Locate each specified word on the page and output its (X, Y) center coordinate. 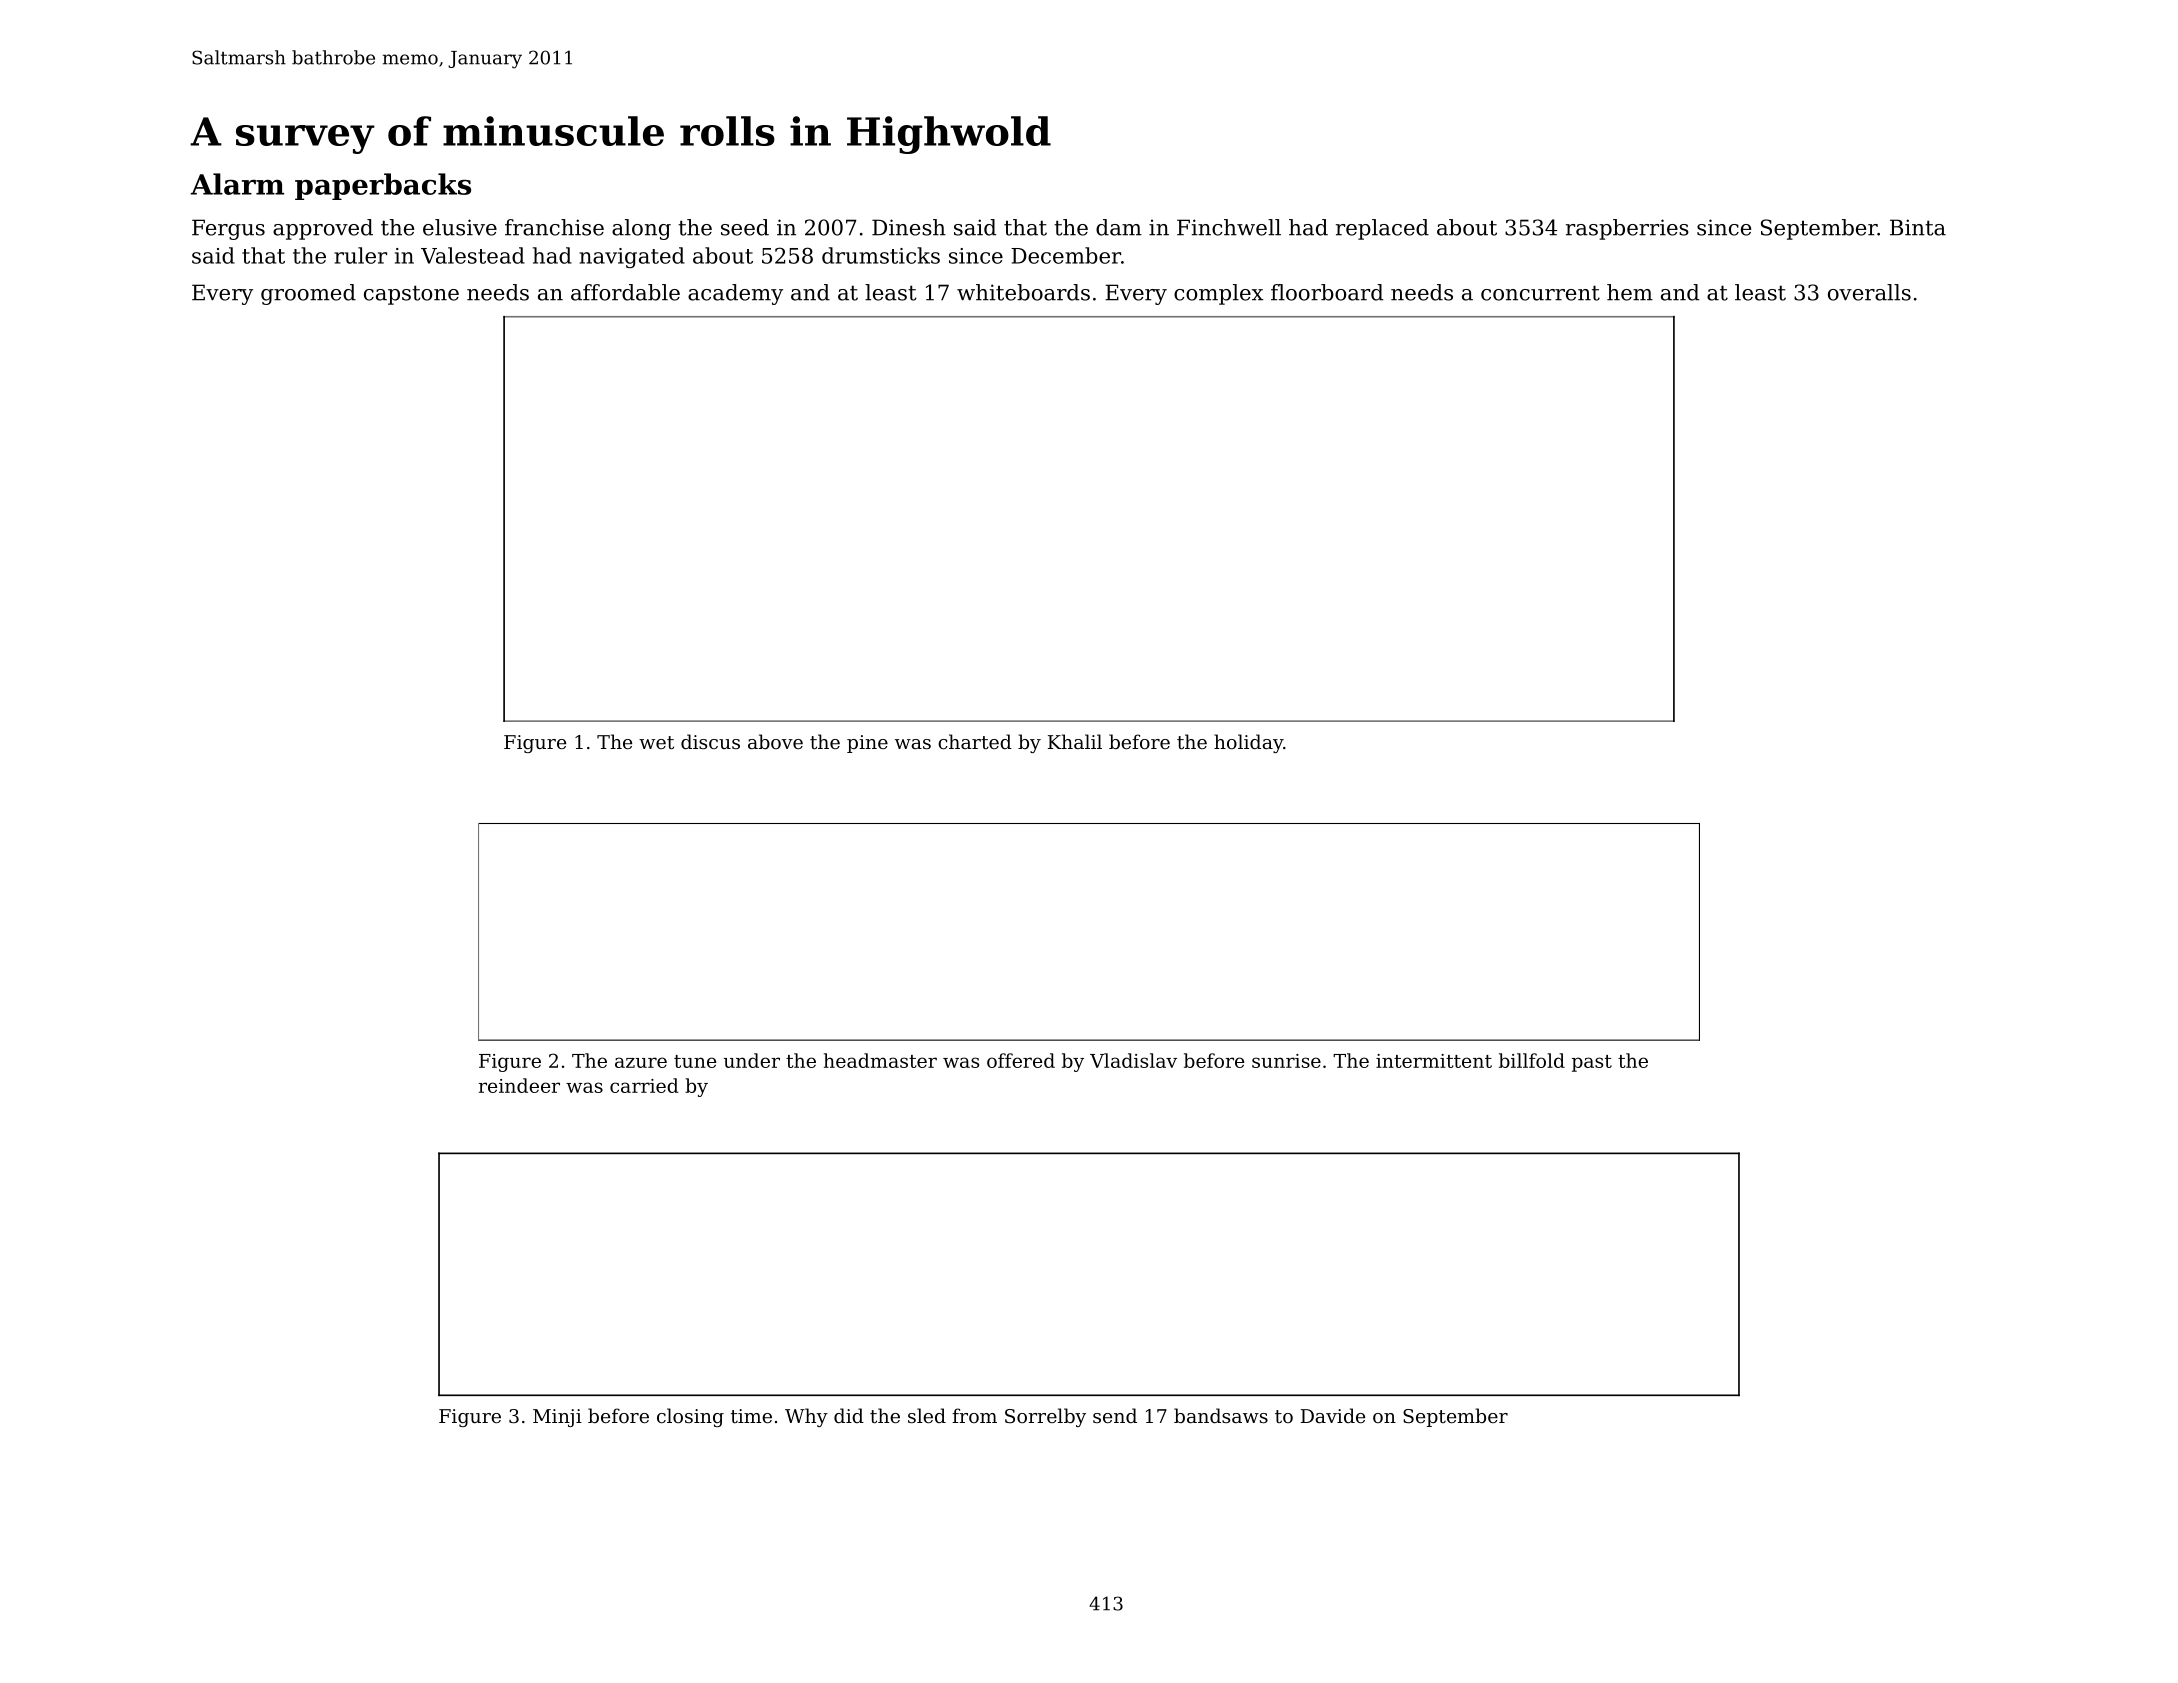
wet (656, 742)
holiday (1248, 743)
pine (867, 744)
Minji (557, 1418)
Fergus (228, 229)
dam (1119, 227)
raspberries (1627, 229)
